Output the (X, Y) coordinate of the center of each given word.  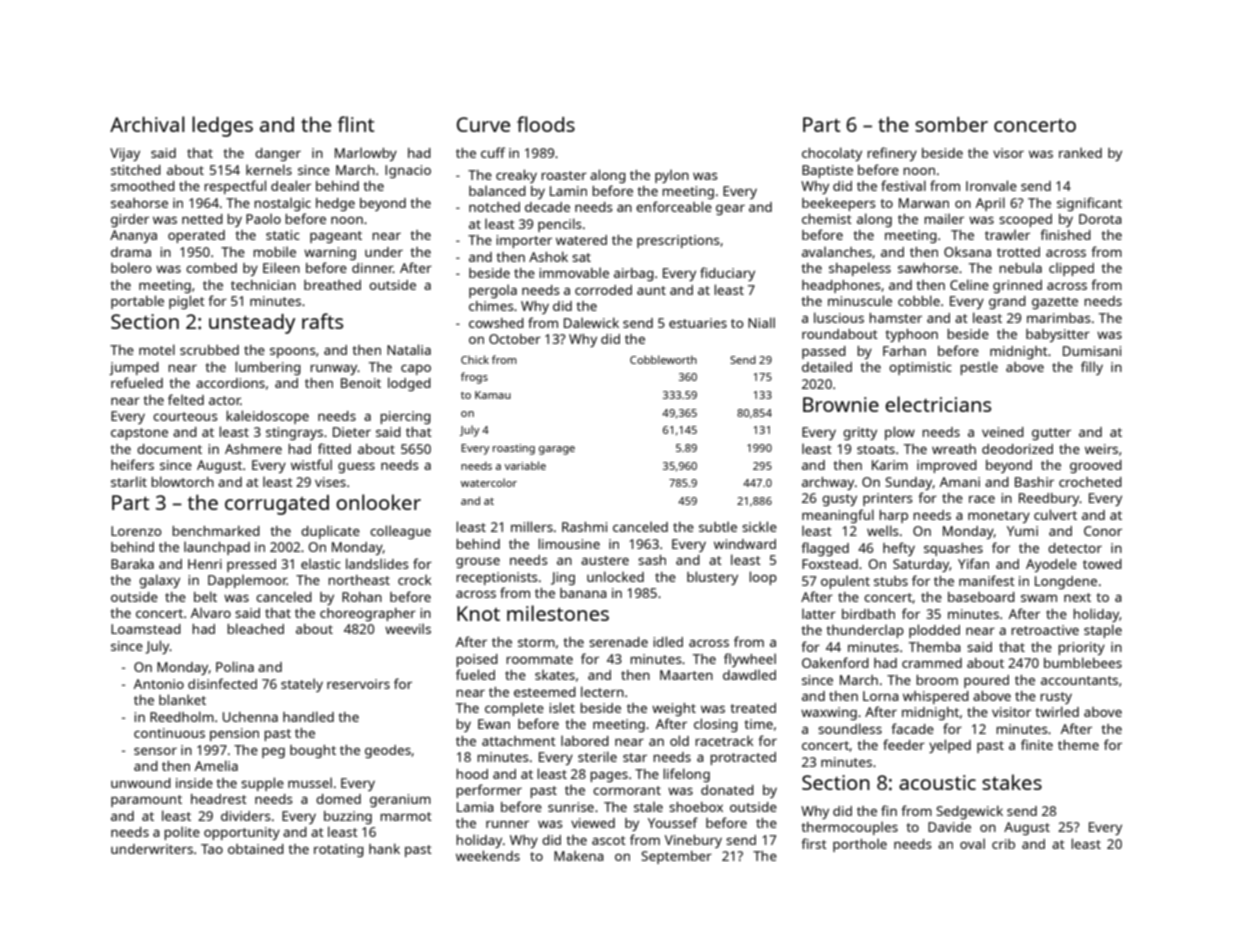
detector (1075, 548)
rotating (339, 850)
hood (472, 774)
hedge (335, 204)
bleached (255, 628)
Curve (483, 124)
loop (763, 578)
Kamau (493, 395)
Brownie (841, 404)
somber (951, 124)
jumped (134, 368)
